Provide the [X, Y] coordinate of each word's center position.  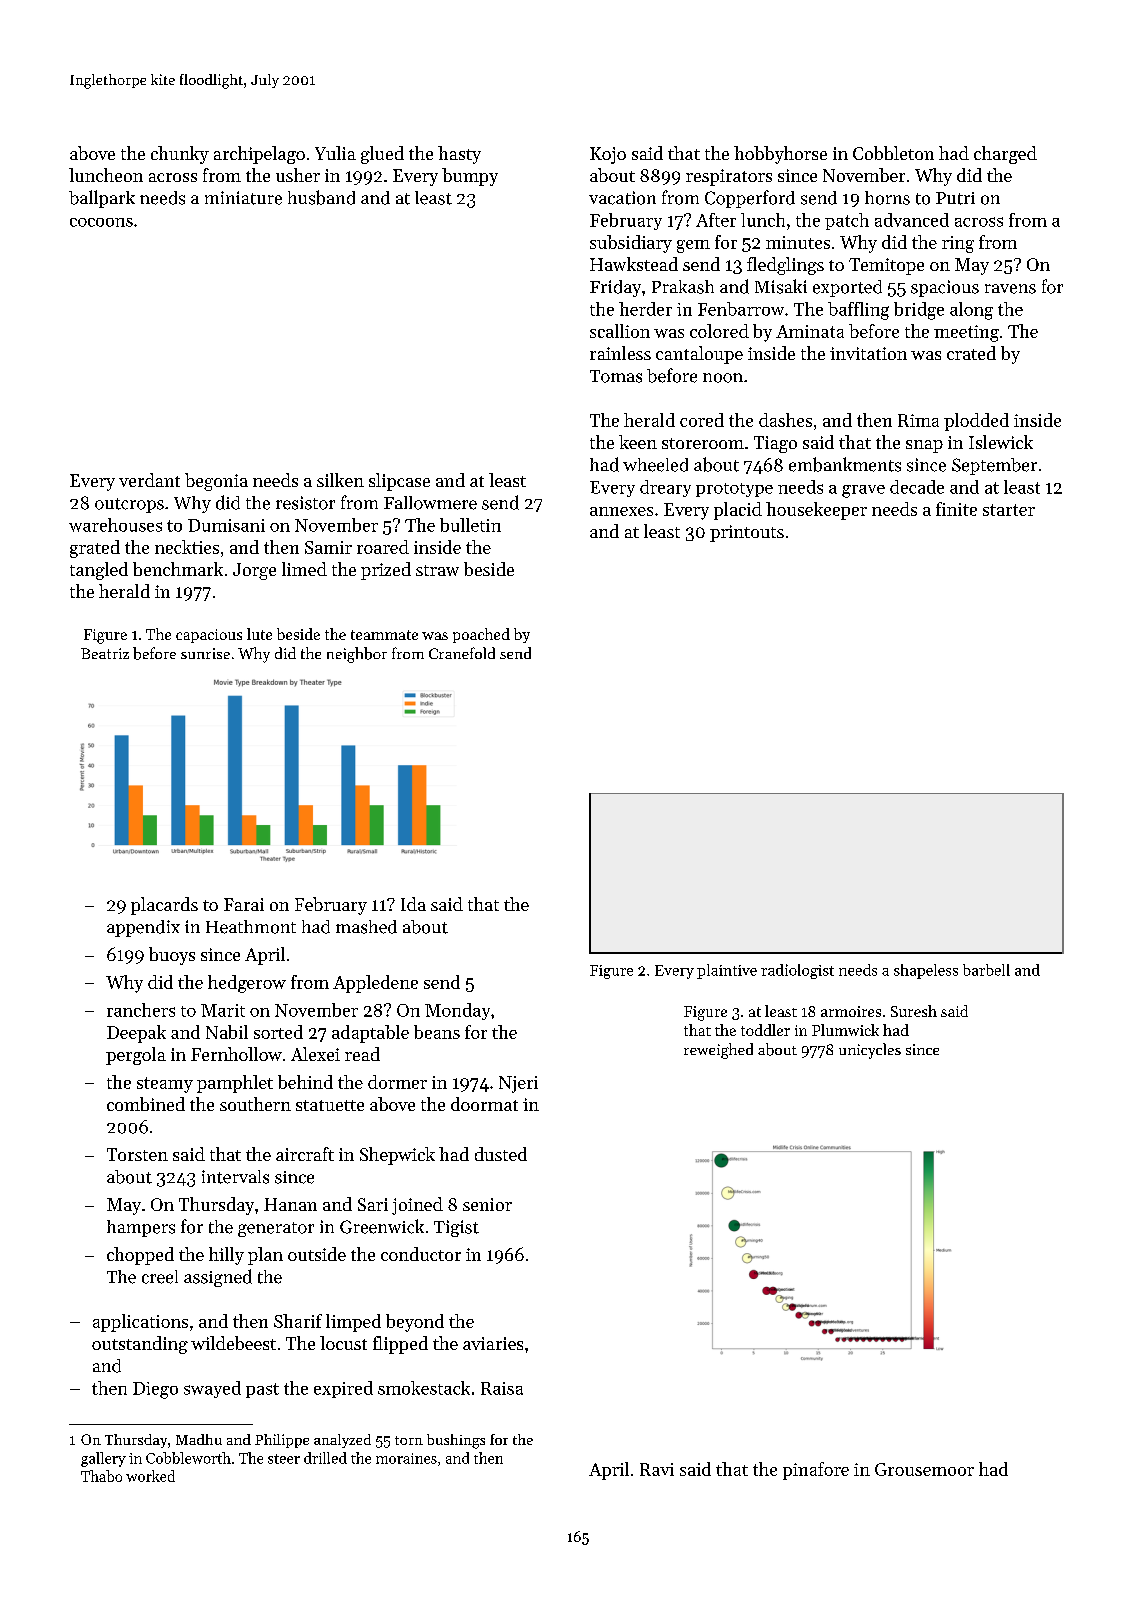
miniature [243, 198]
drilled [325, 1458]
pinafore [816, 1471]
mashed [366, 927]
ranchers [141, 1010]
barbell [986, 970]
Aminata [810, 331]
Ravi [657, 1469]
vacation [622, 198]
